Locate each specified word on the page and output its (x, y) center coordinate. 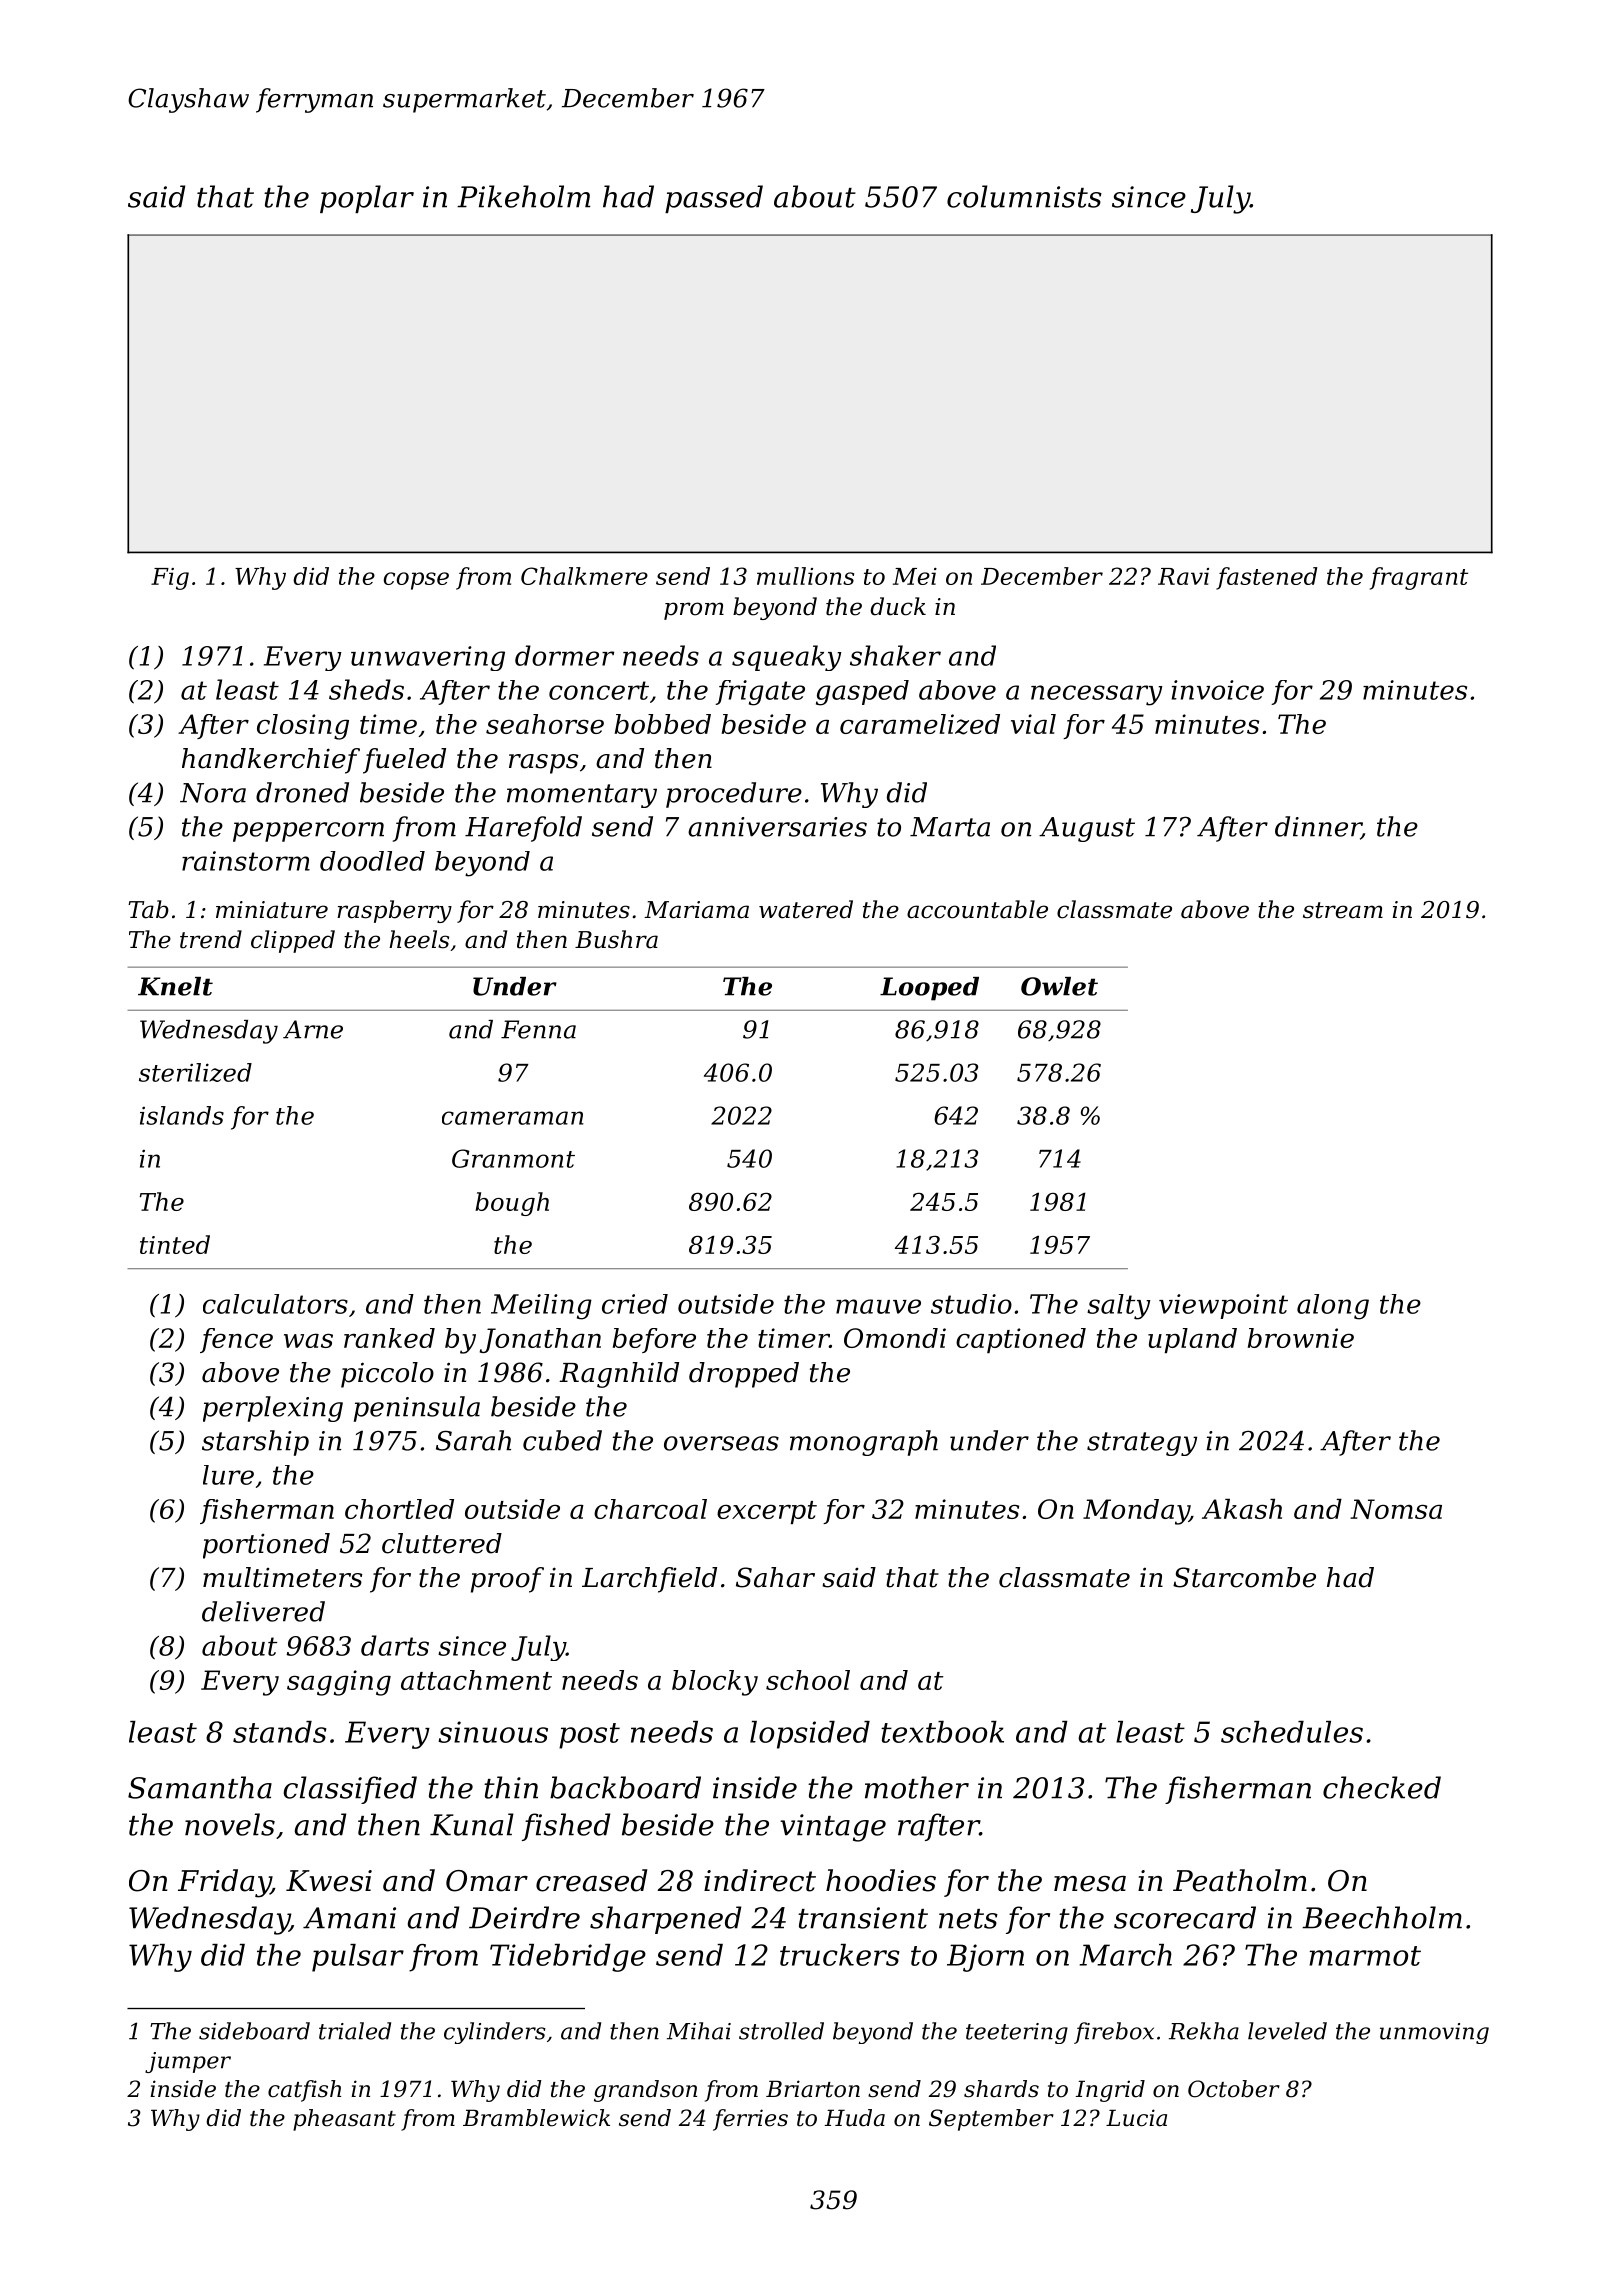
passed (714, 199)
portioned (266, 1546)
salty (1119, 1307)
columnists (1024, 196)
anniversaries (777, 827)
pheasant (344, 2120)
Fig (170, 579)
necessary (1097, 695)
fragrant (1419, 578)
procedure (734, 795)
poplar (367, 199)
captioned (1021, 1340)
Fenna (538, 1029)
